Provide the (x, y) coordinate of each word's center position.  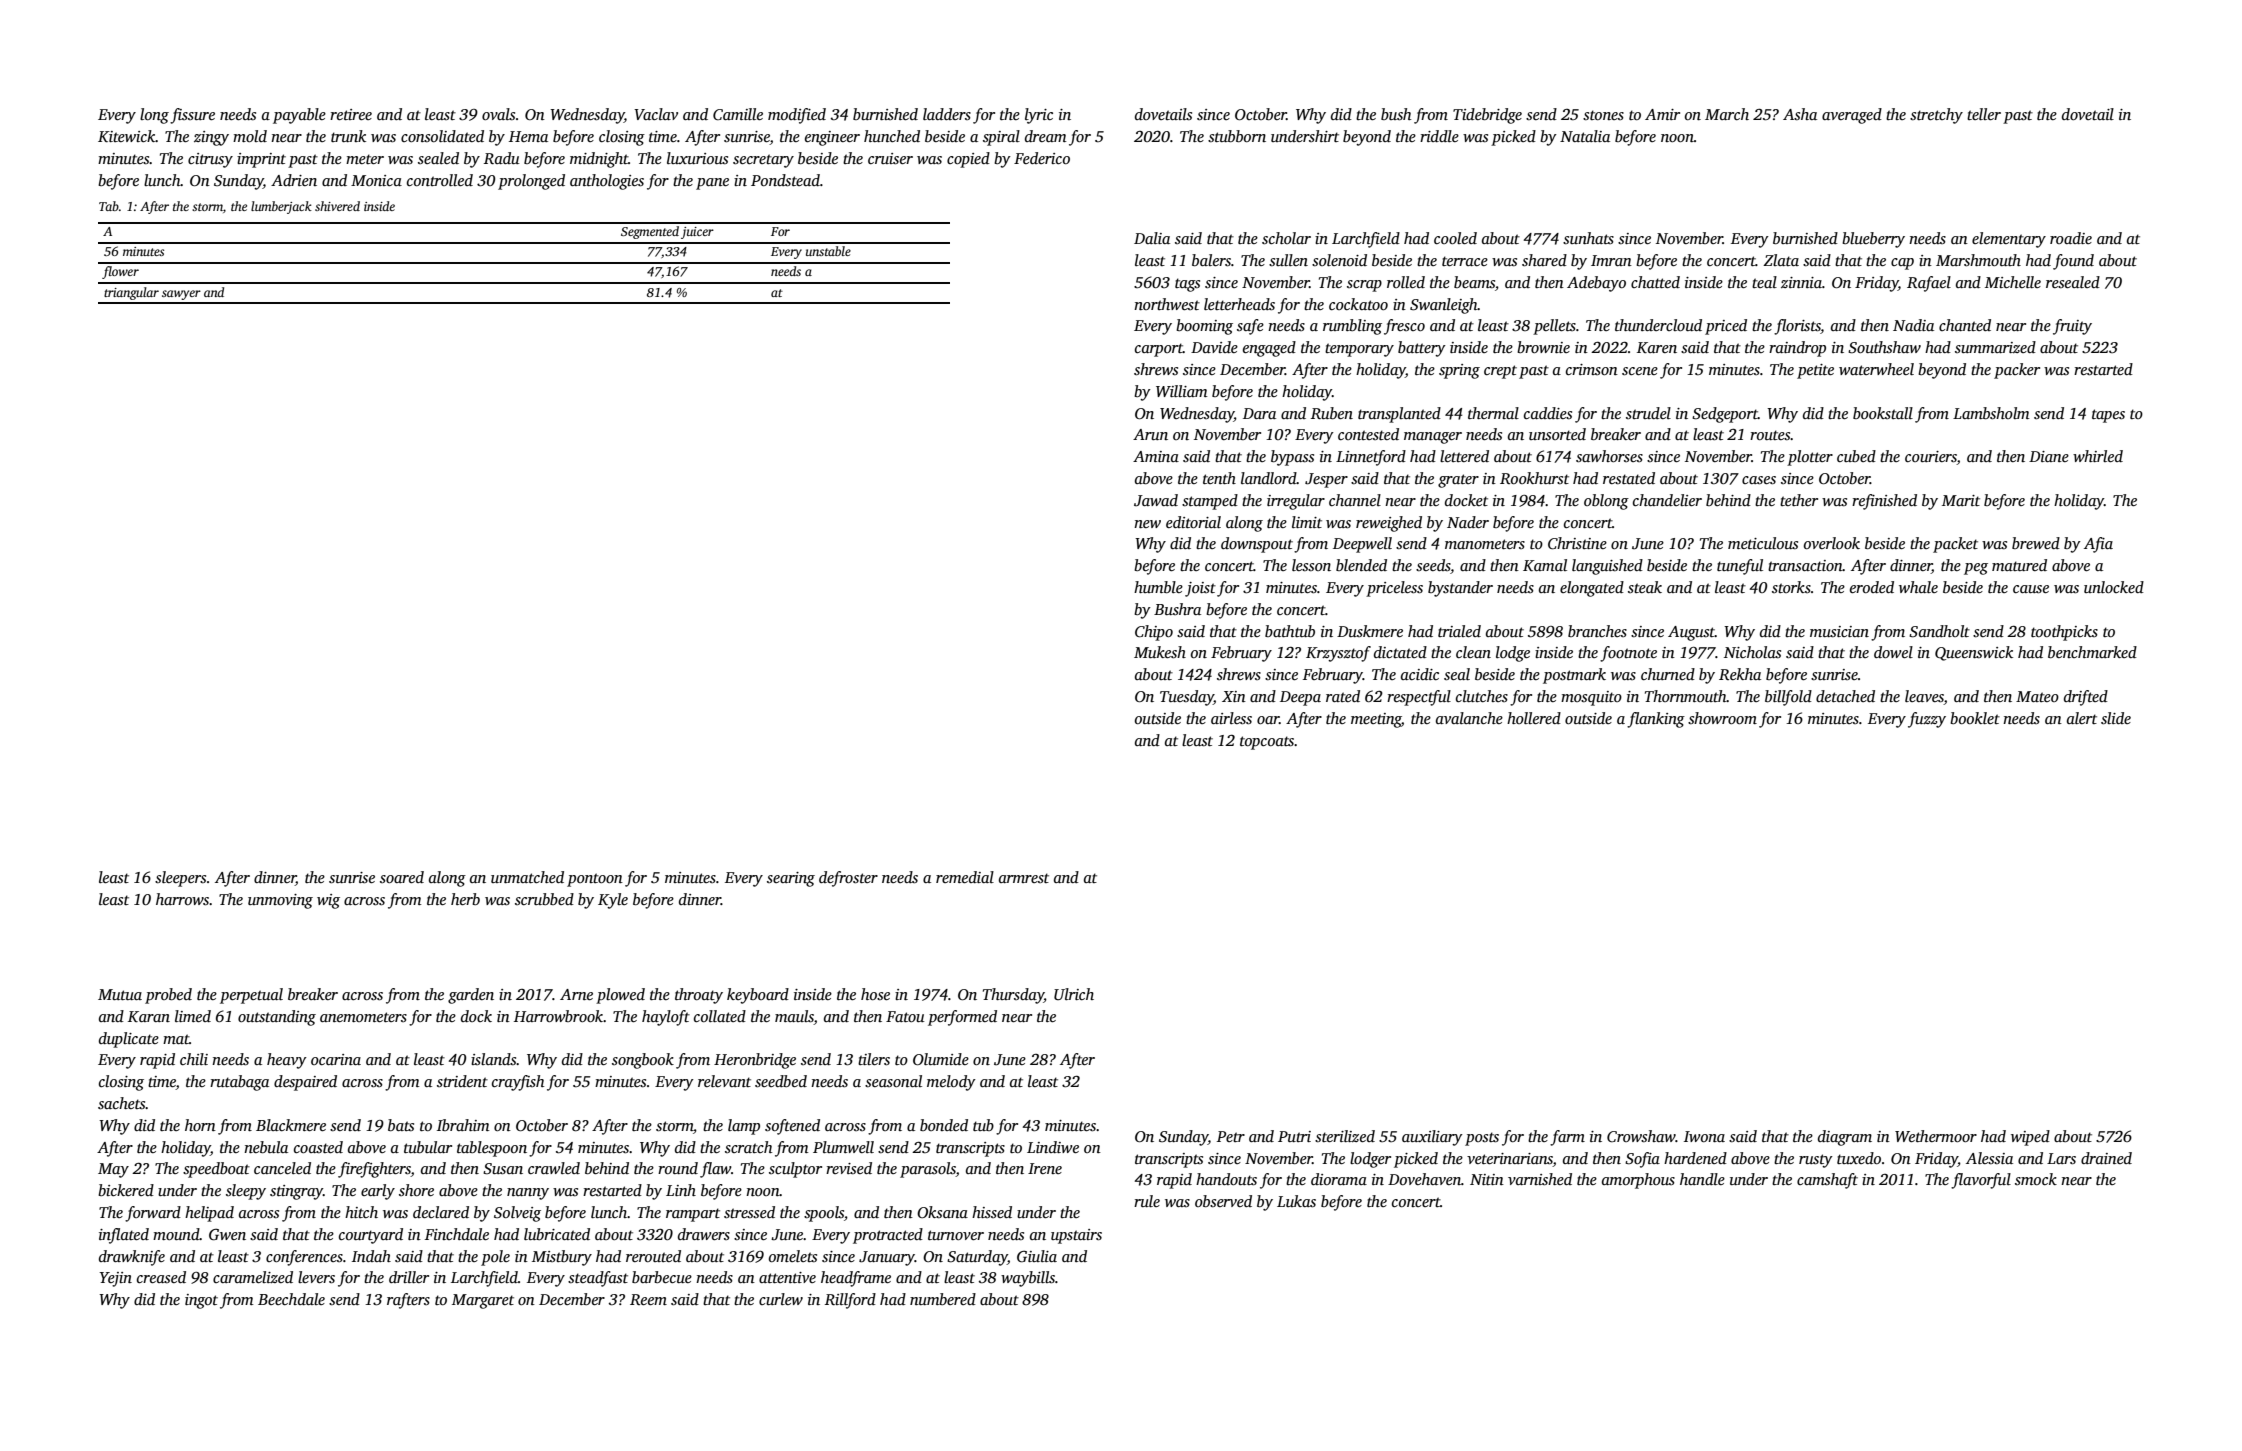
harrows (182, 899)
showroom (1722, 718)
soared (402, 877)
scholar (1286, 238)
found (2073, 262)
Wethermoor (1936, 1136)
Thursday (1013, 996)
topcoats (1267, 743)
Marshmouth (1978, 260)
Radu (502, 158)
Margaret (483, 1301)
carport (1159, 350)
